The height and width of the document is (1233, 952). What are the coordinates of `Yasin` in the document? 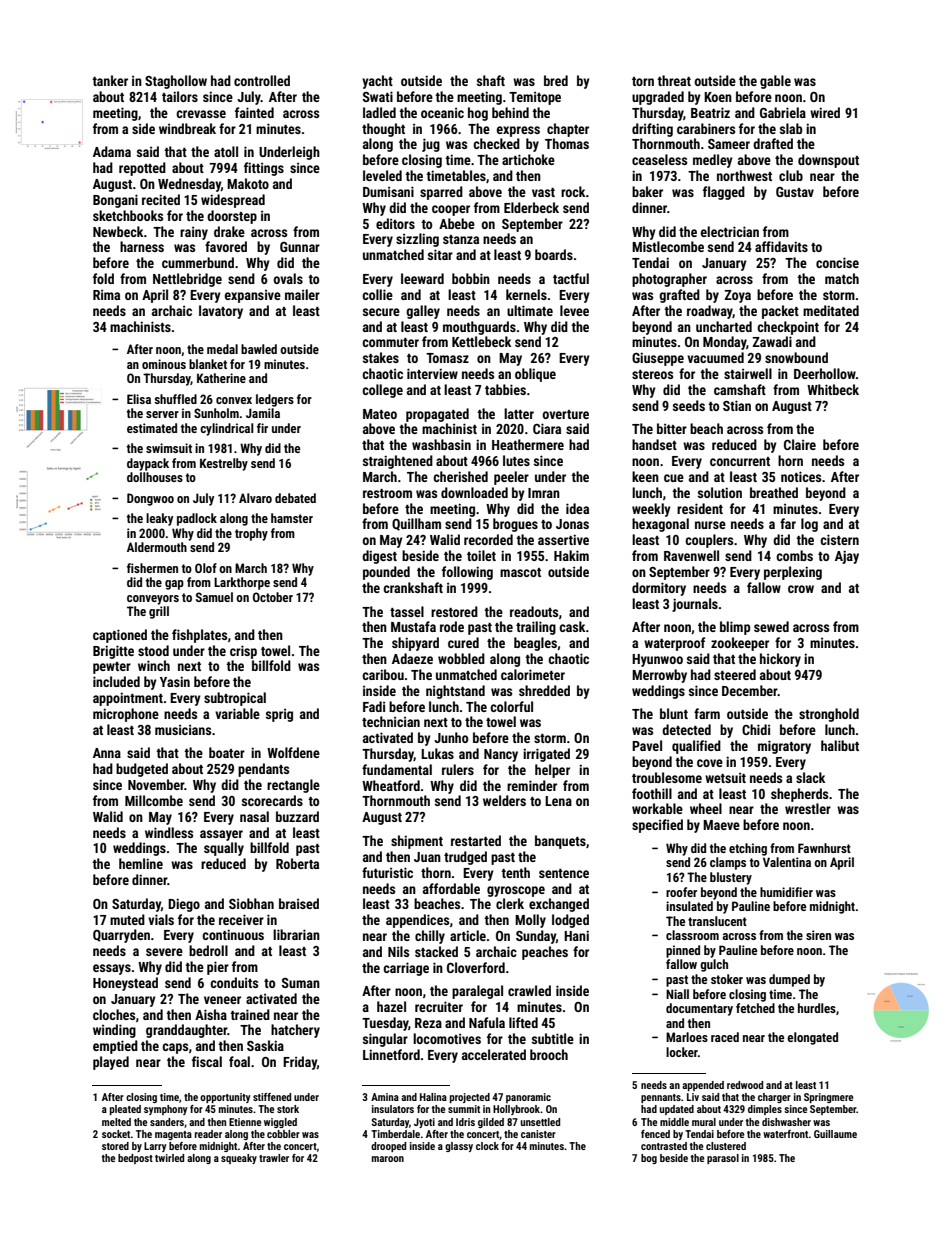 It's located at (175, 681).
